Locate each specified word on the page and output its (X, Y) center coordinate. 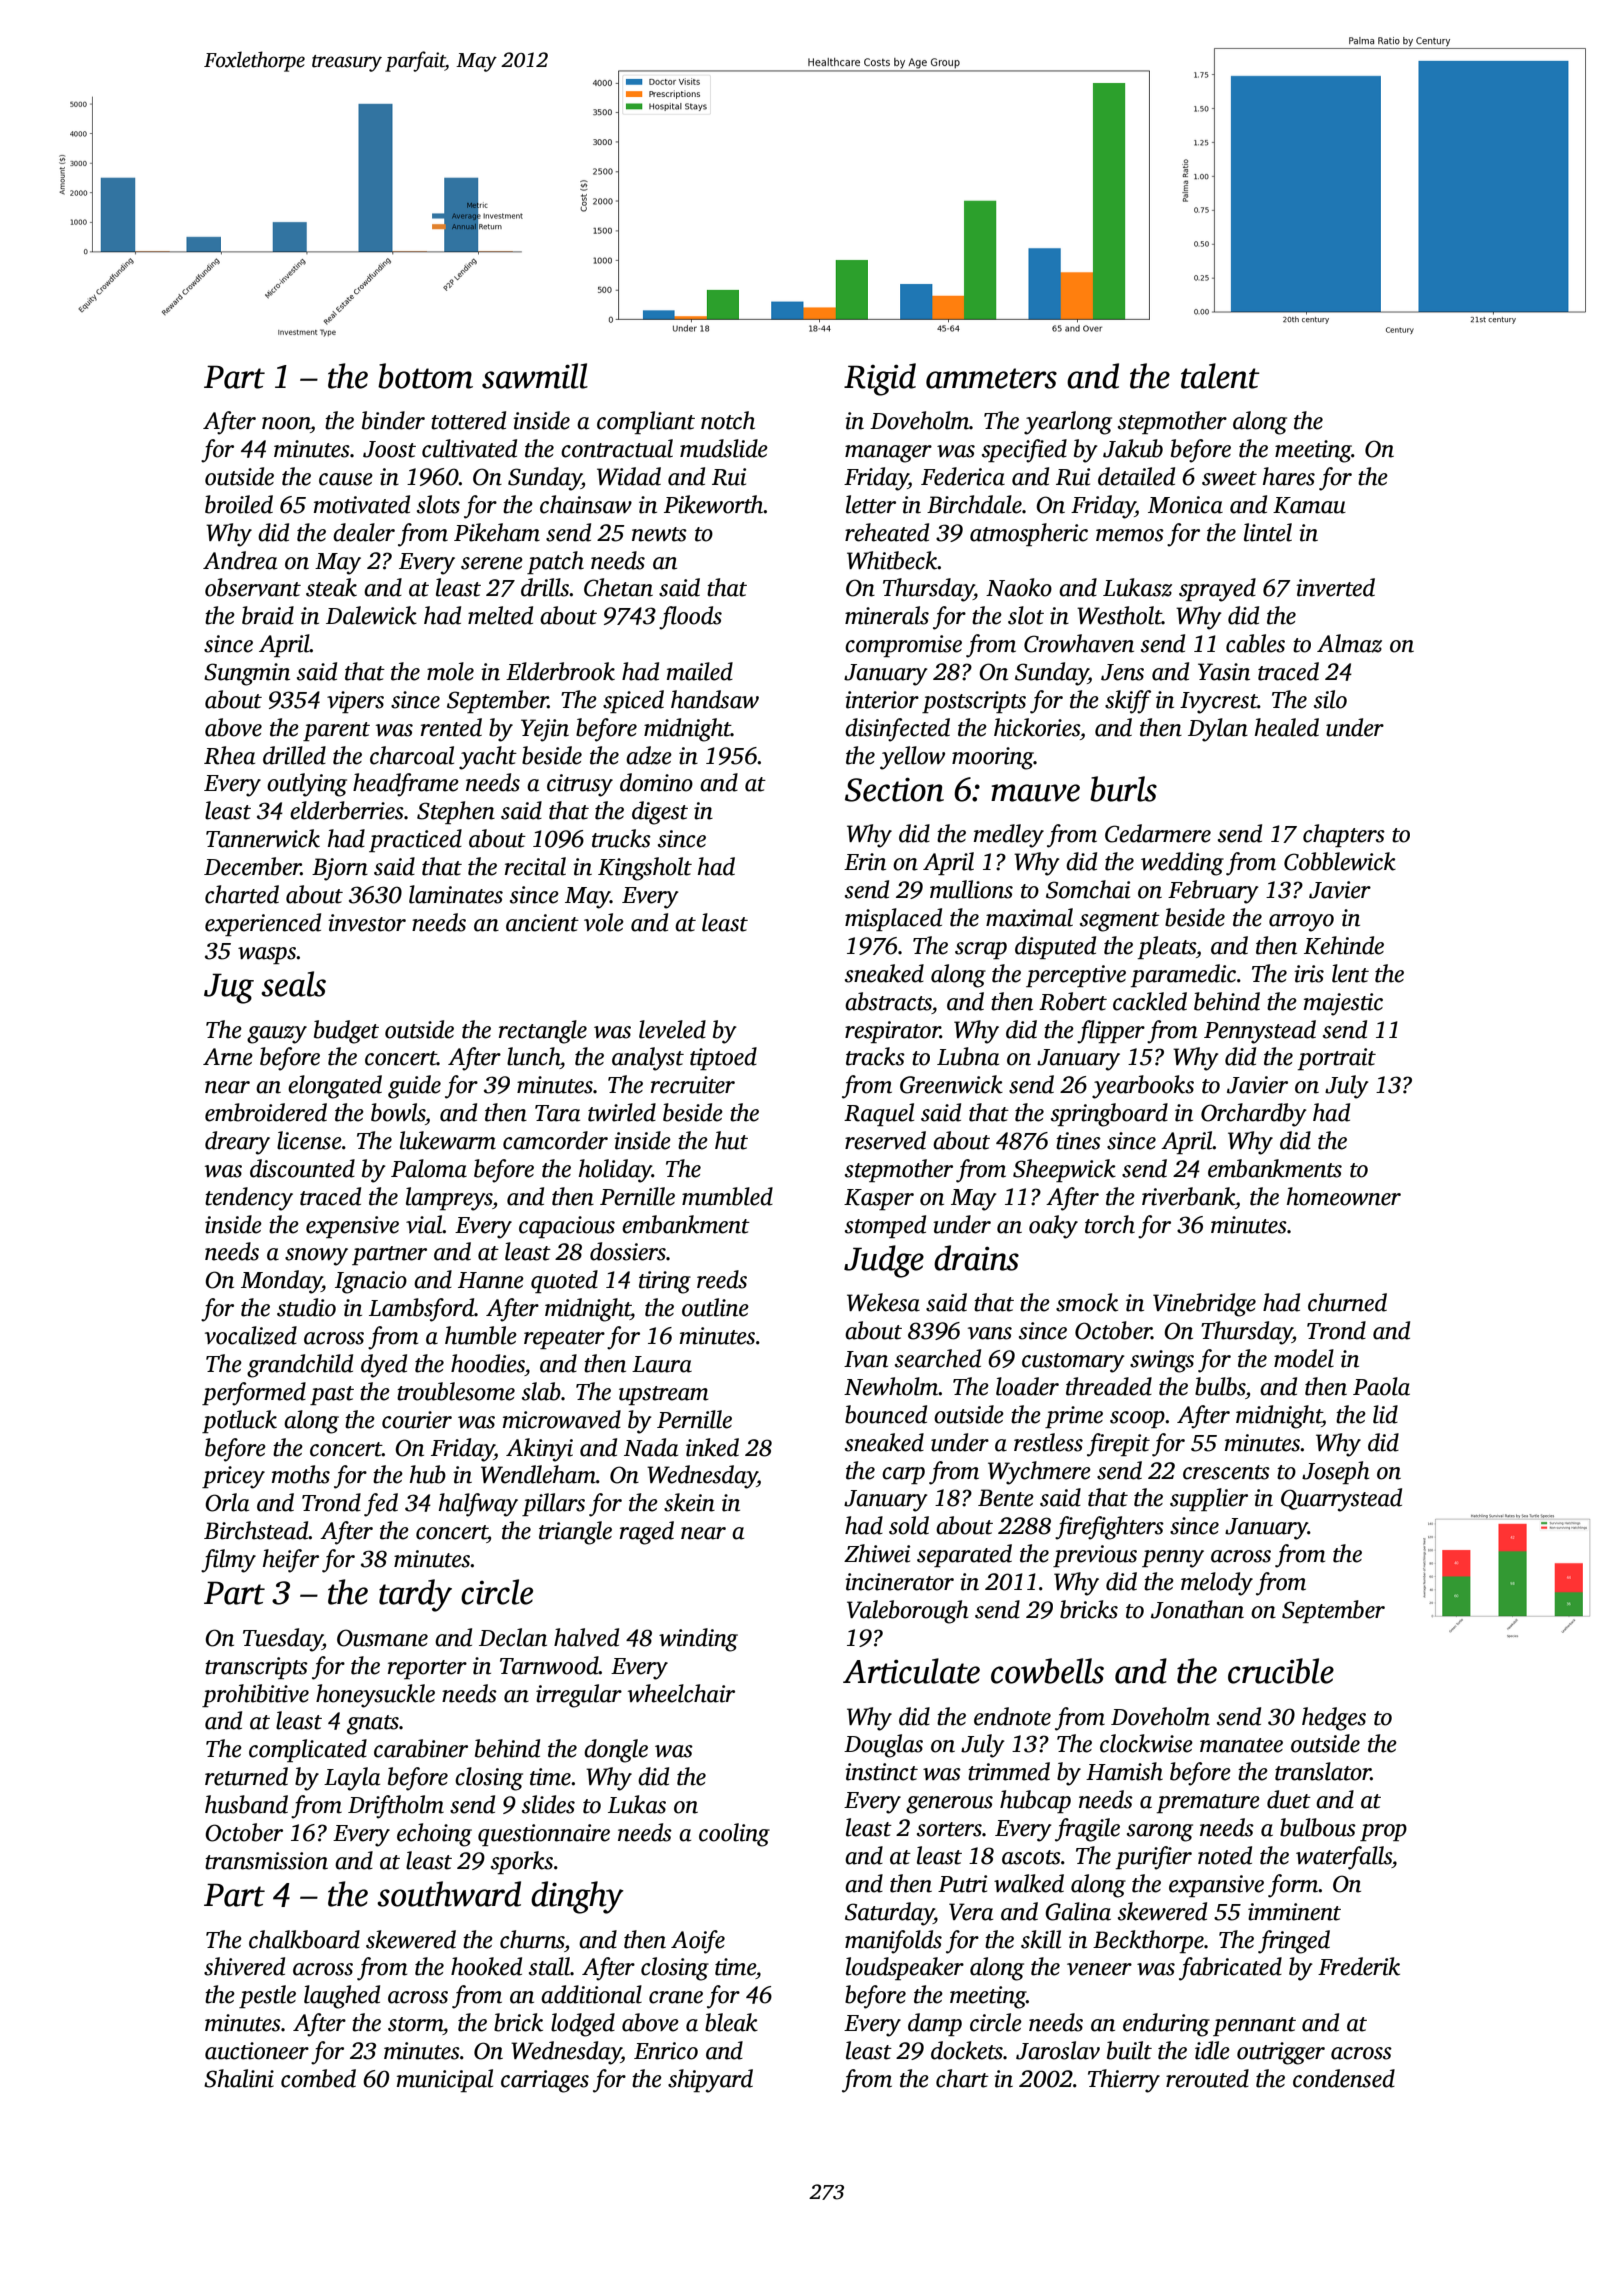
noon (286, 423)
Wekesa (883, 1302)
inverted (1335, 587)
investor (367, 923)
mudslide (724, 448)
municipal (445, 2080)
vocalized (251, 1335)
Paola (1381, 1386)
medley (1009, 836)
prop (1383, 1832)
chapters (1344, 835)
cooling (734, 1835)
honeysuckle (375, 1696)
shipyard (710, 2081)
